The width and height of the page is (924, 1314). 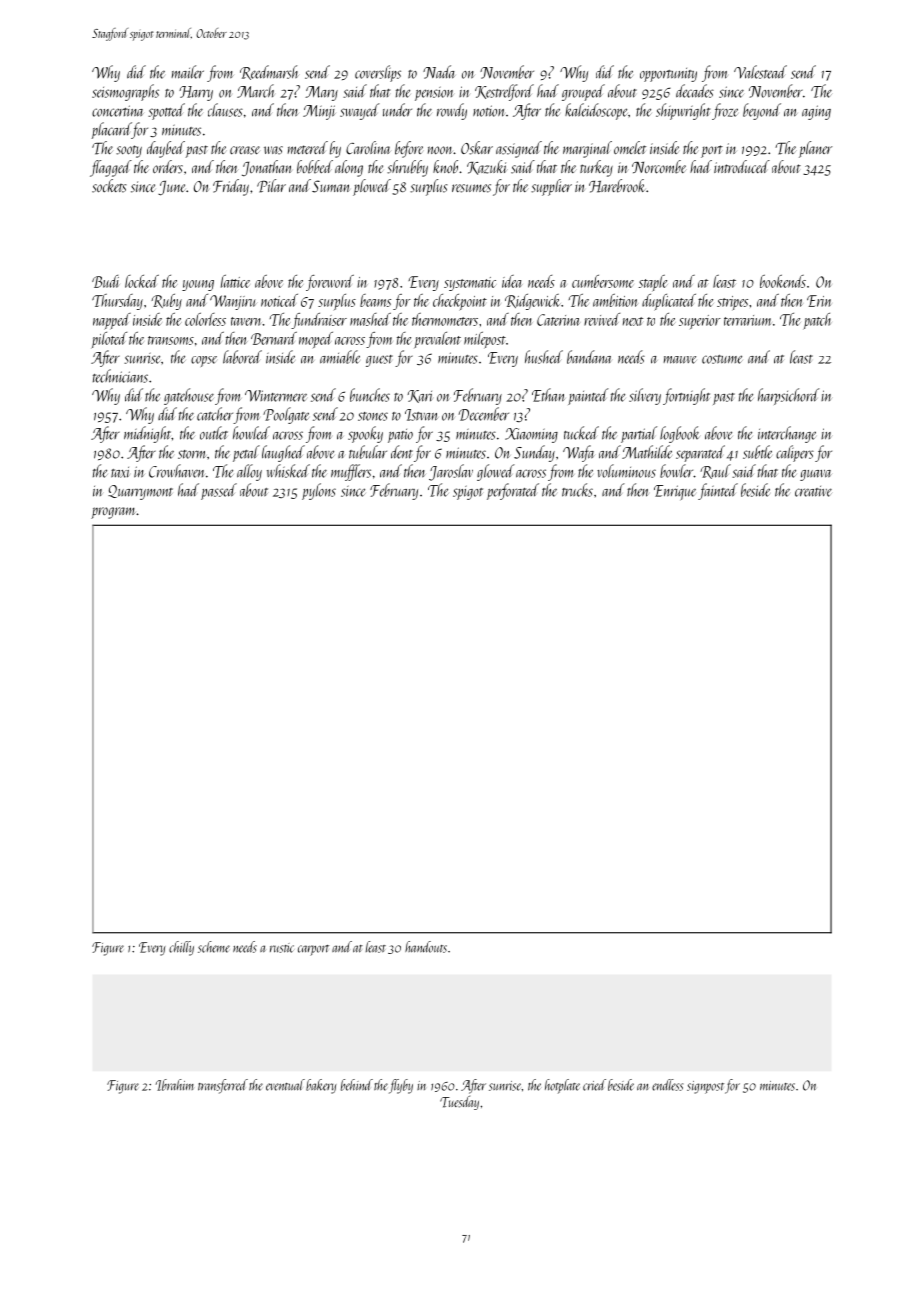 I want to click on handouts, so click(x=426, y=947).
